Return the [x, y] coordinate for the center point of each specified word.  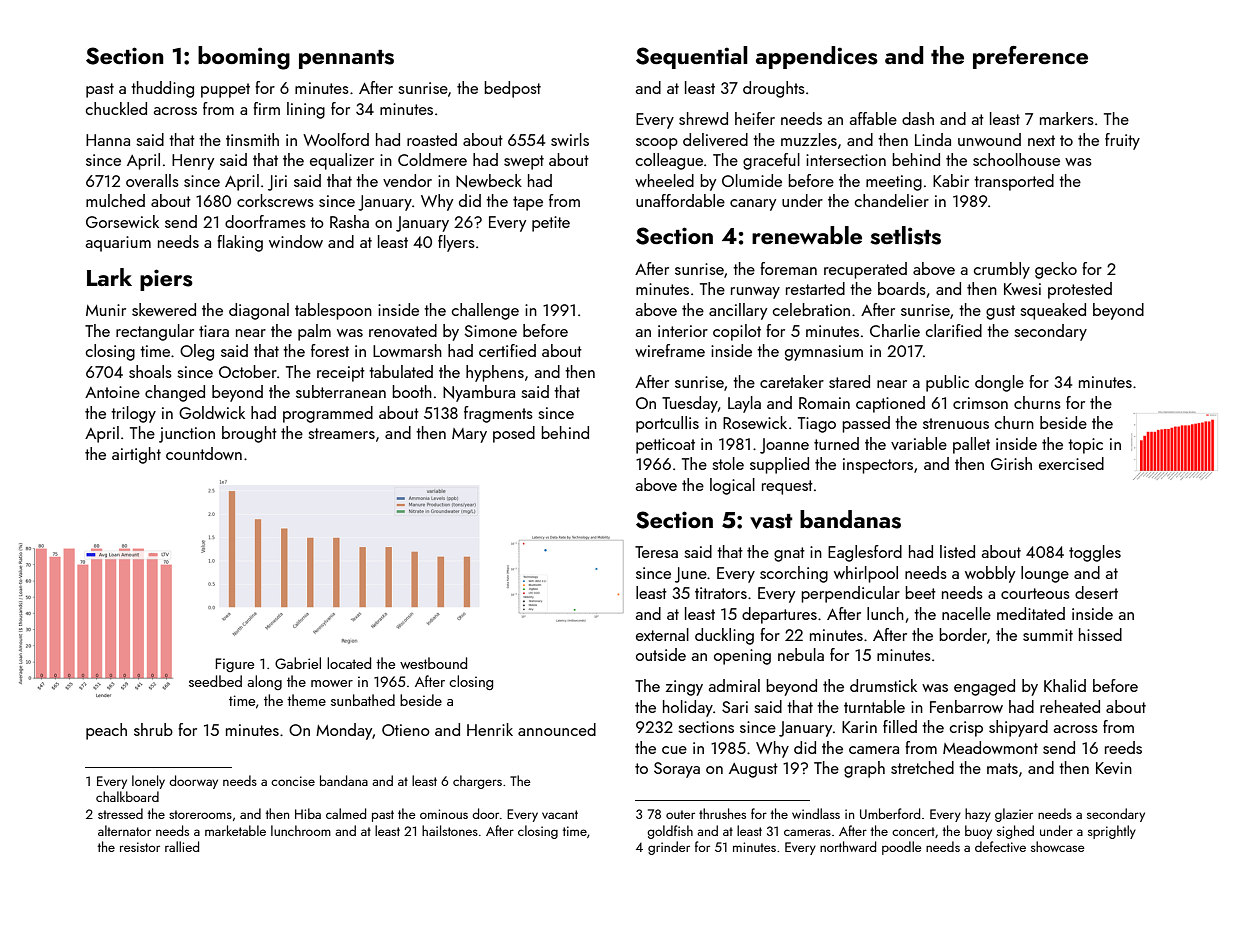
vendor [407, 180]
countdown [204, 453]
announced [557, 729]
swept [524, 162]
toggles [1095, 553]
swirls [570, 139]
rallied [182, 846]
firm [266, 108]
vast [771, 521]
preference [1030, 57]
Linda [933, 139]
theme [306, 700]
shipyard [1018, 728]
